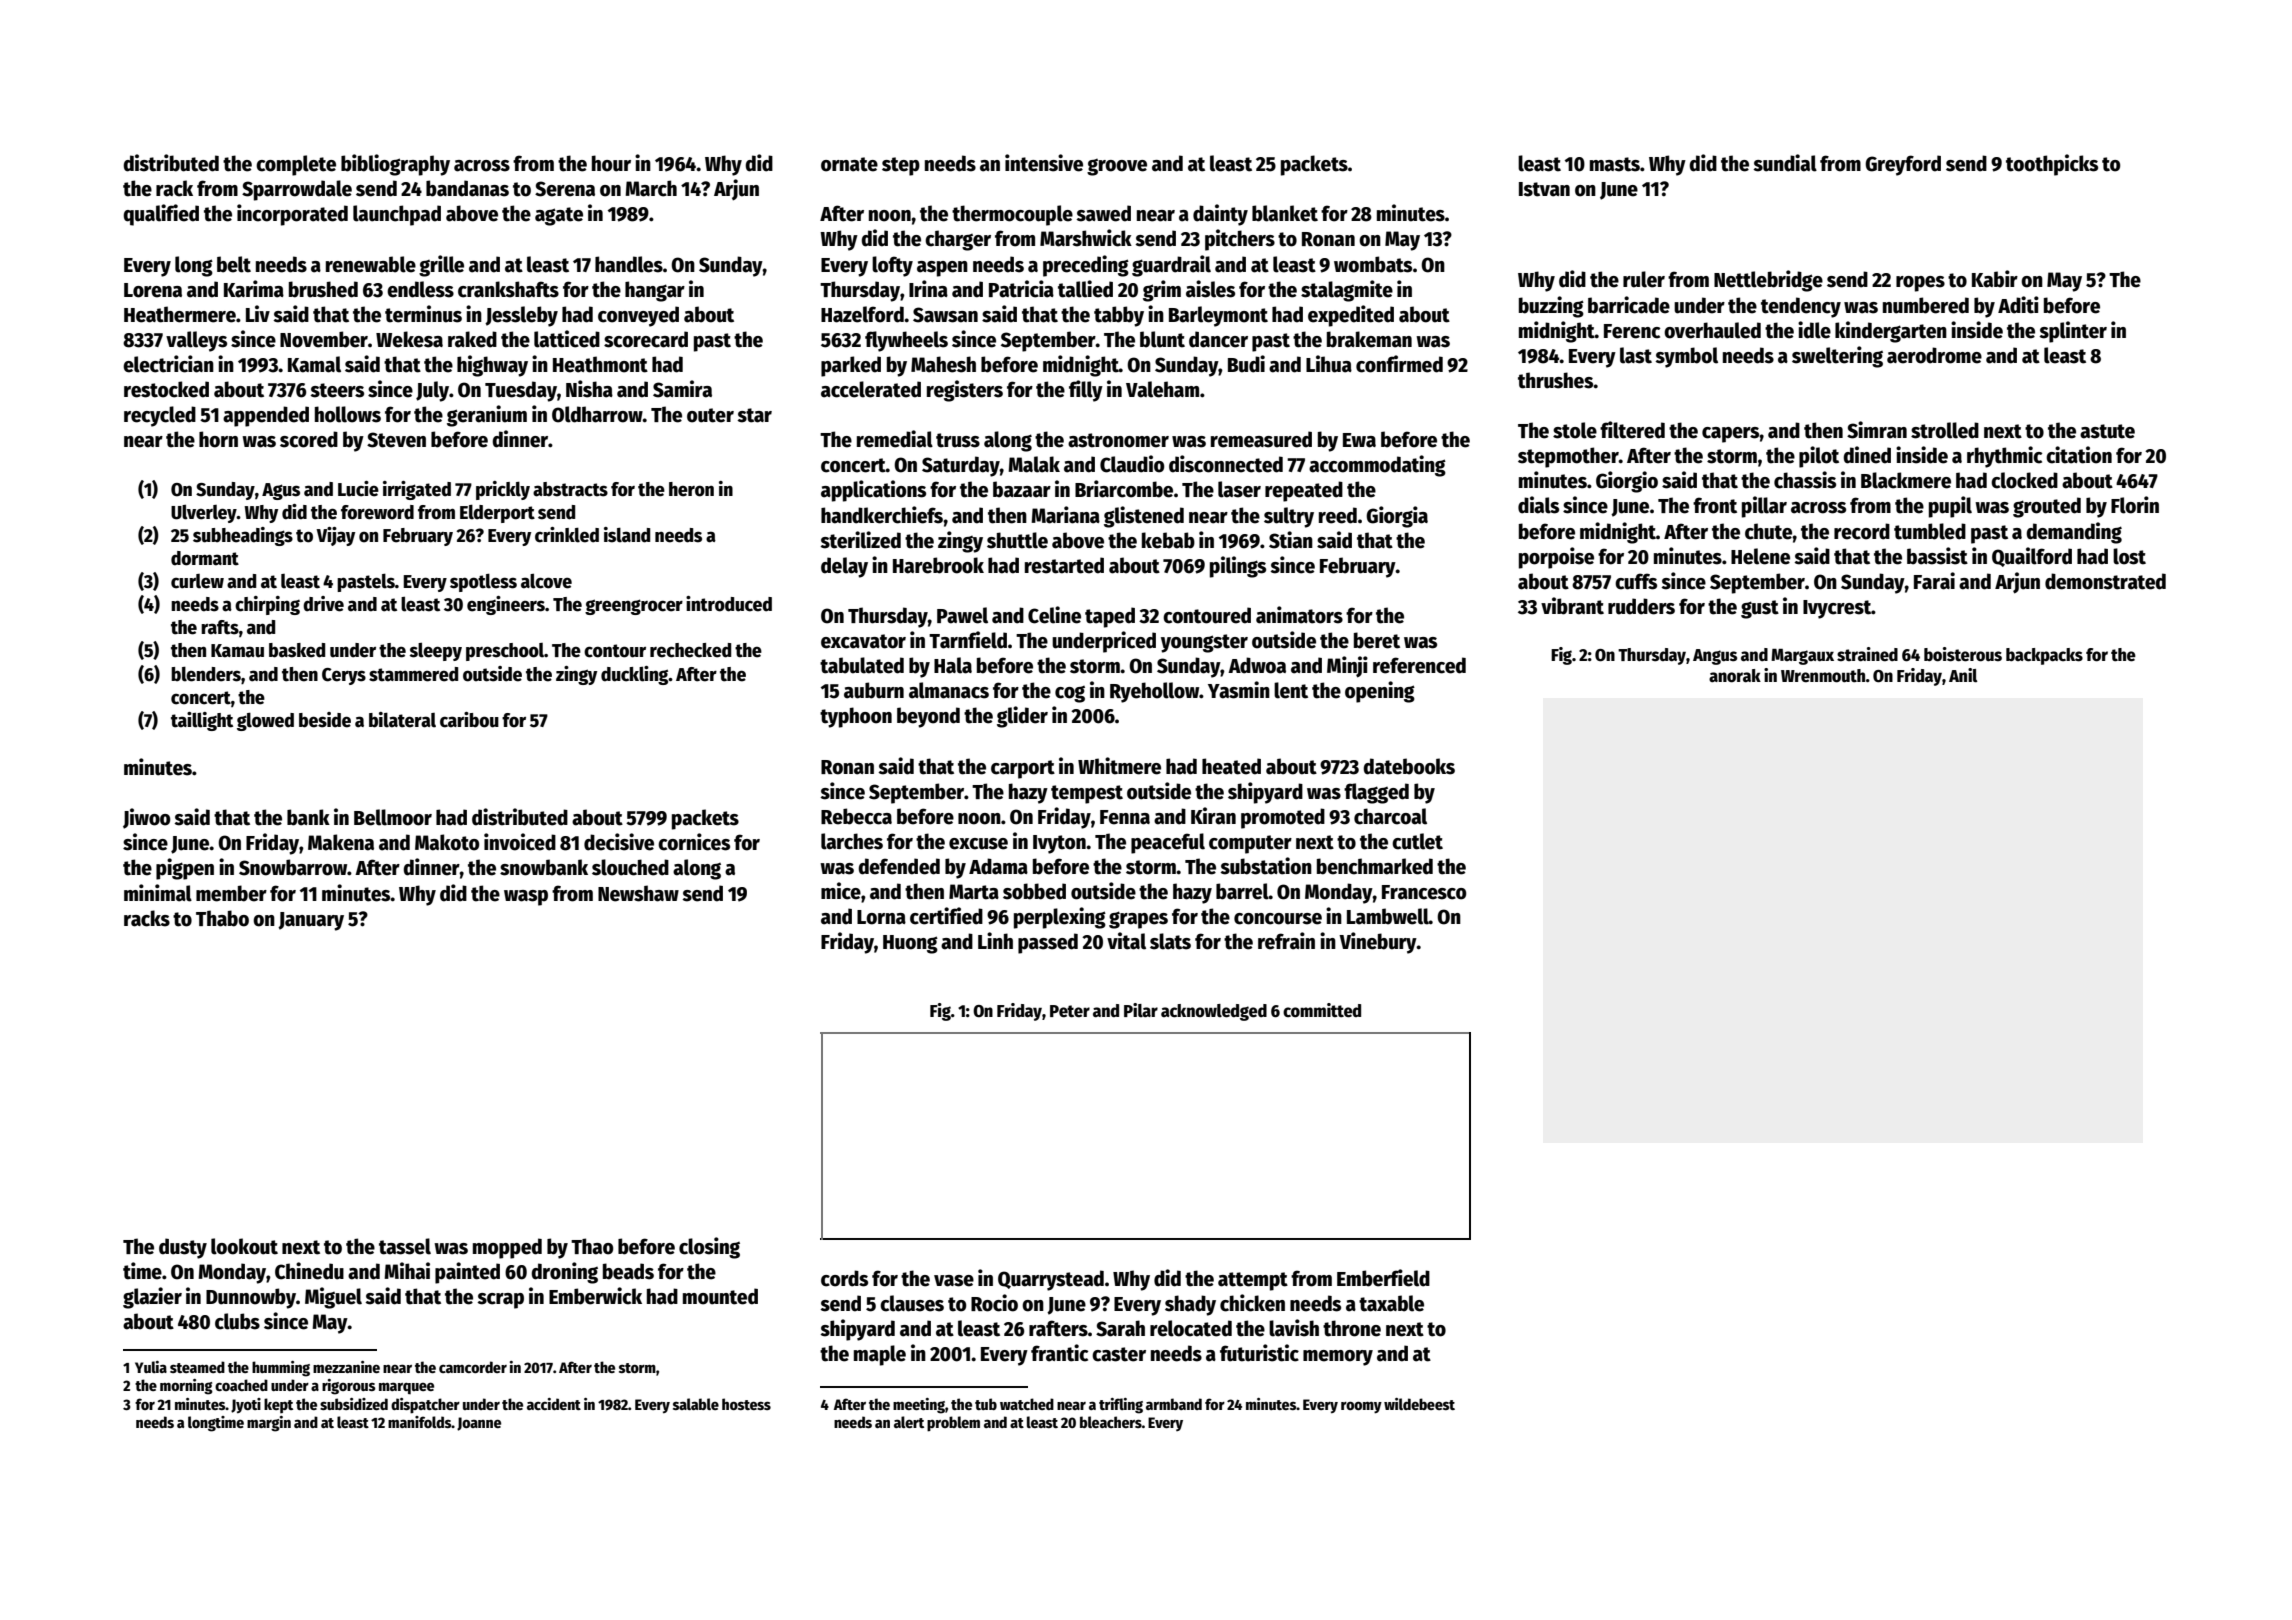  I want to click on camcorder, so click(473, 1367).
